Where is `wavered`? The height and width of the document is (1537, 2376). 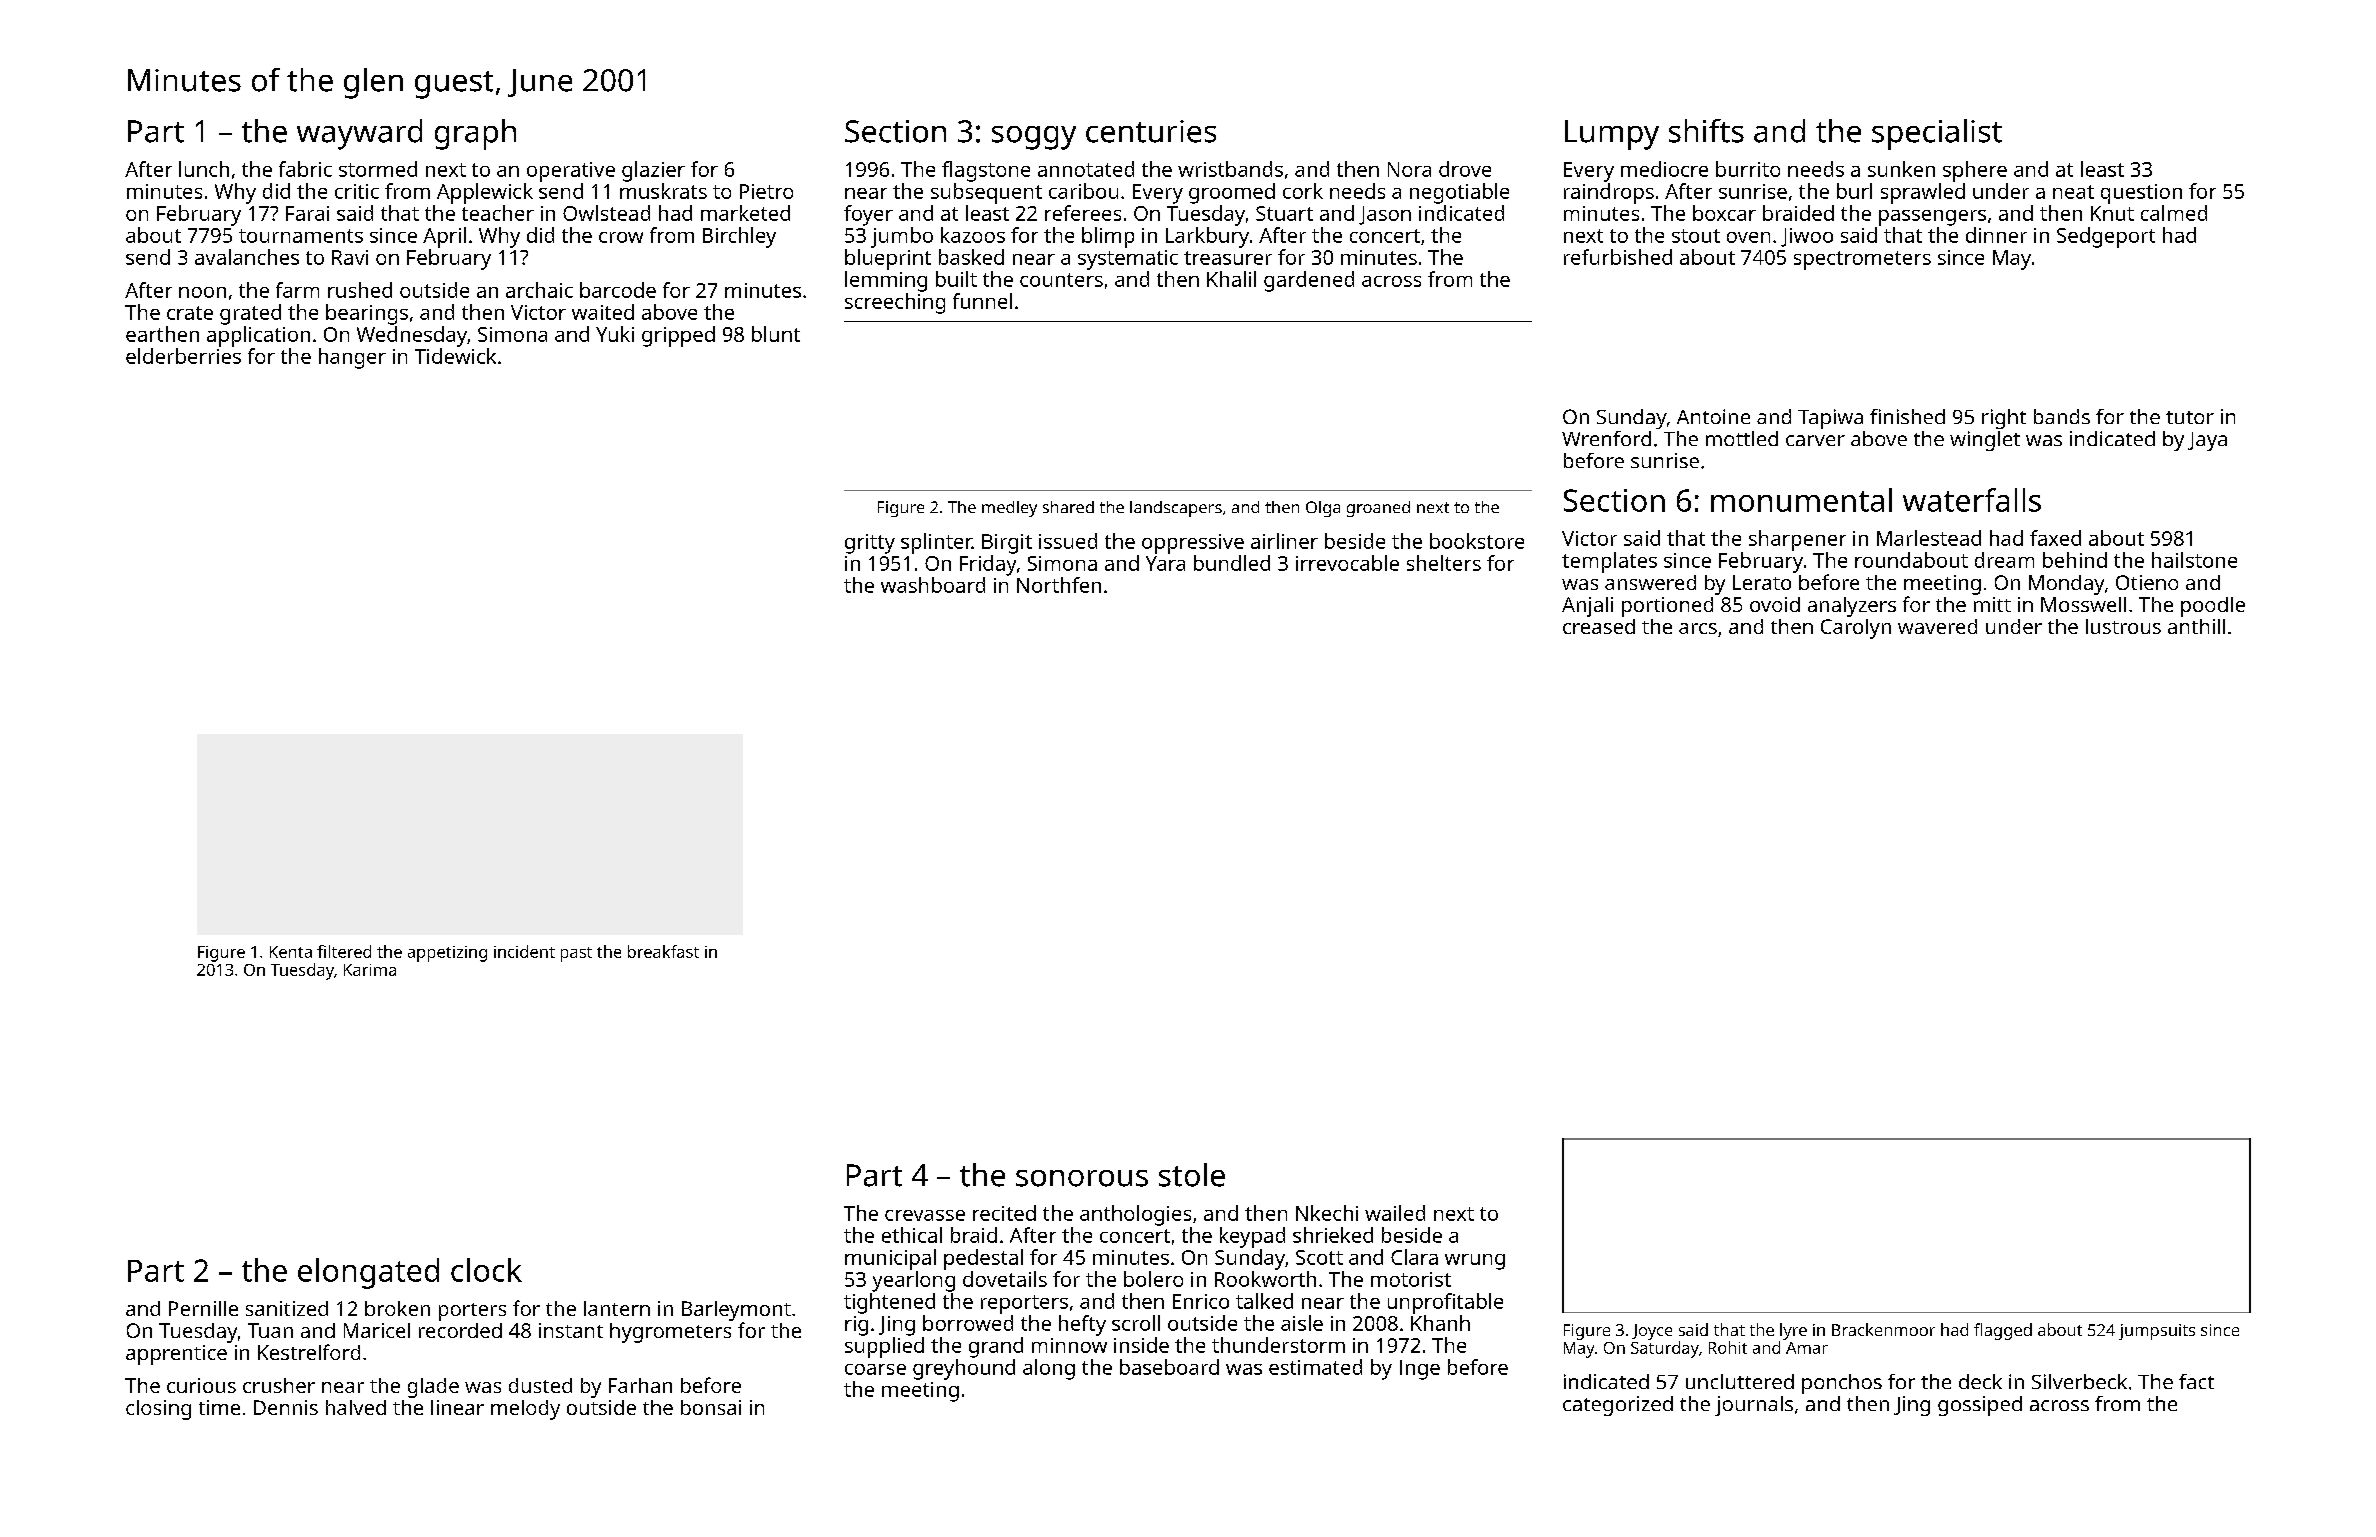 wavered is located at coordinates (1937, 626).
